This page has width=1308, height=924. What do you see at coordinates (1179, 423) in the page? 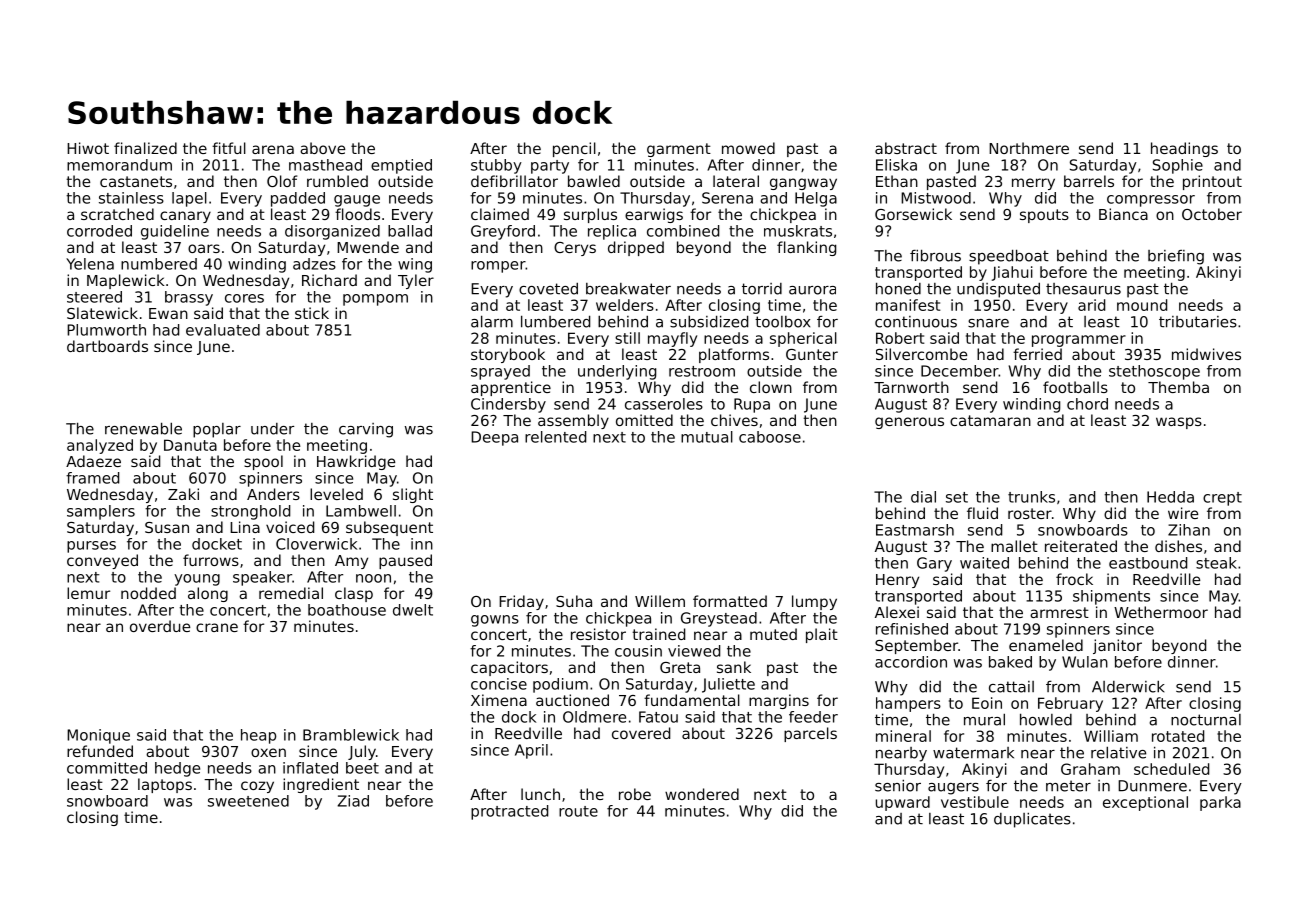
I see `wasps` at bounding box center [1179, 423].
